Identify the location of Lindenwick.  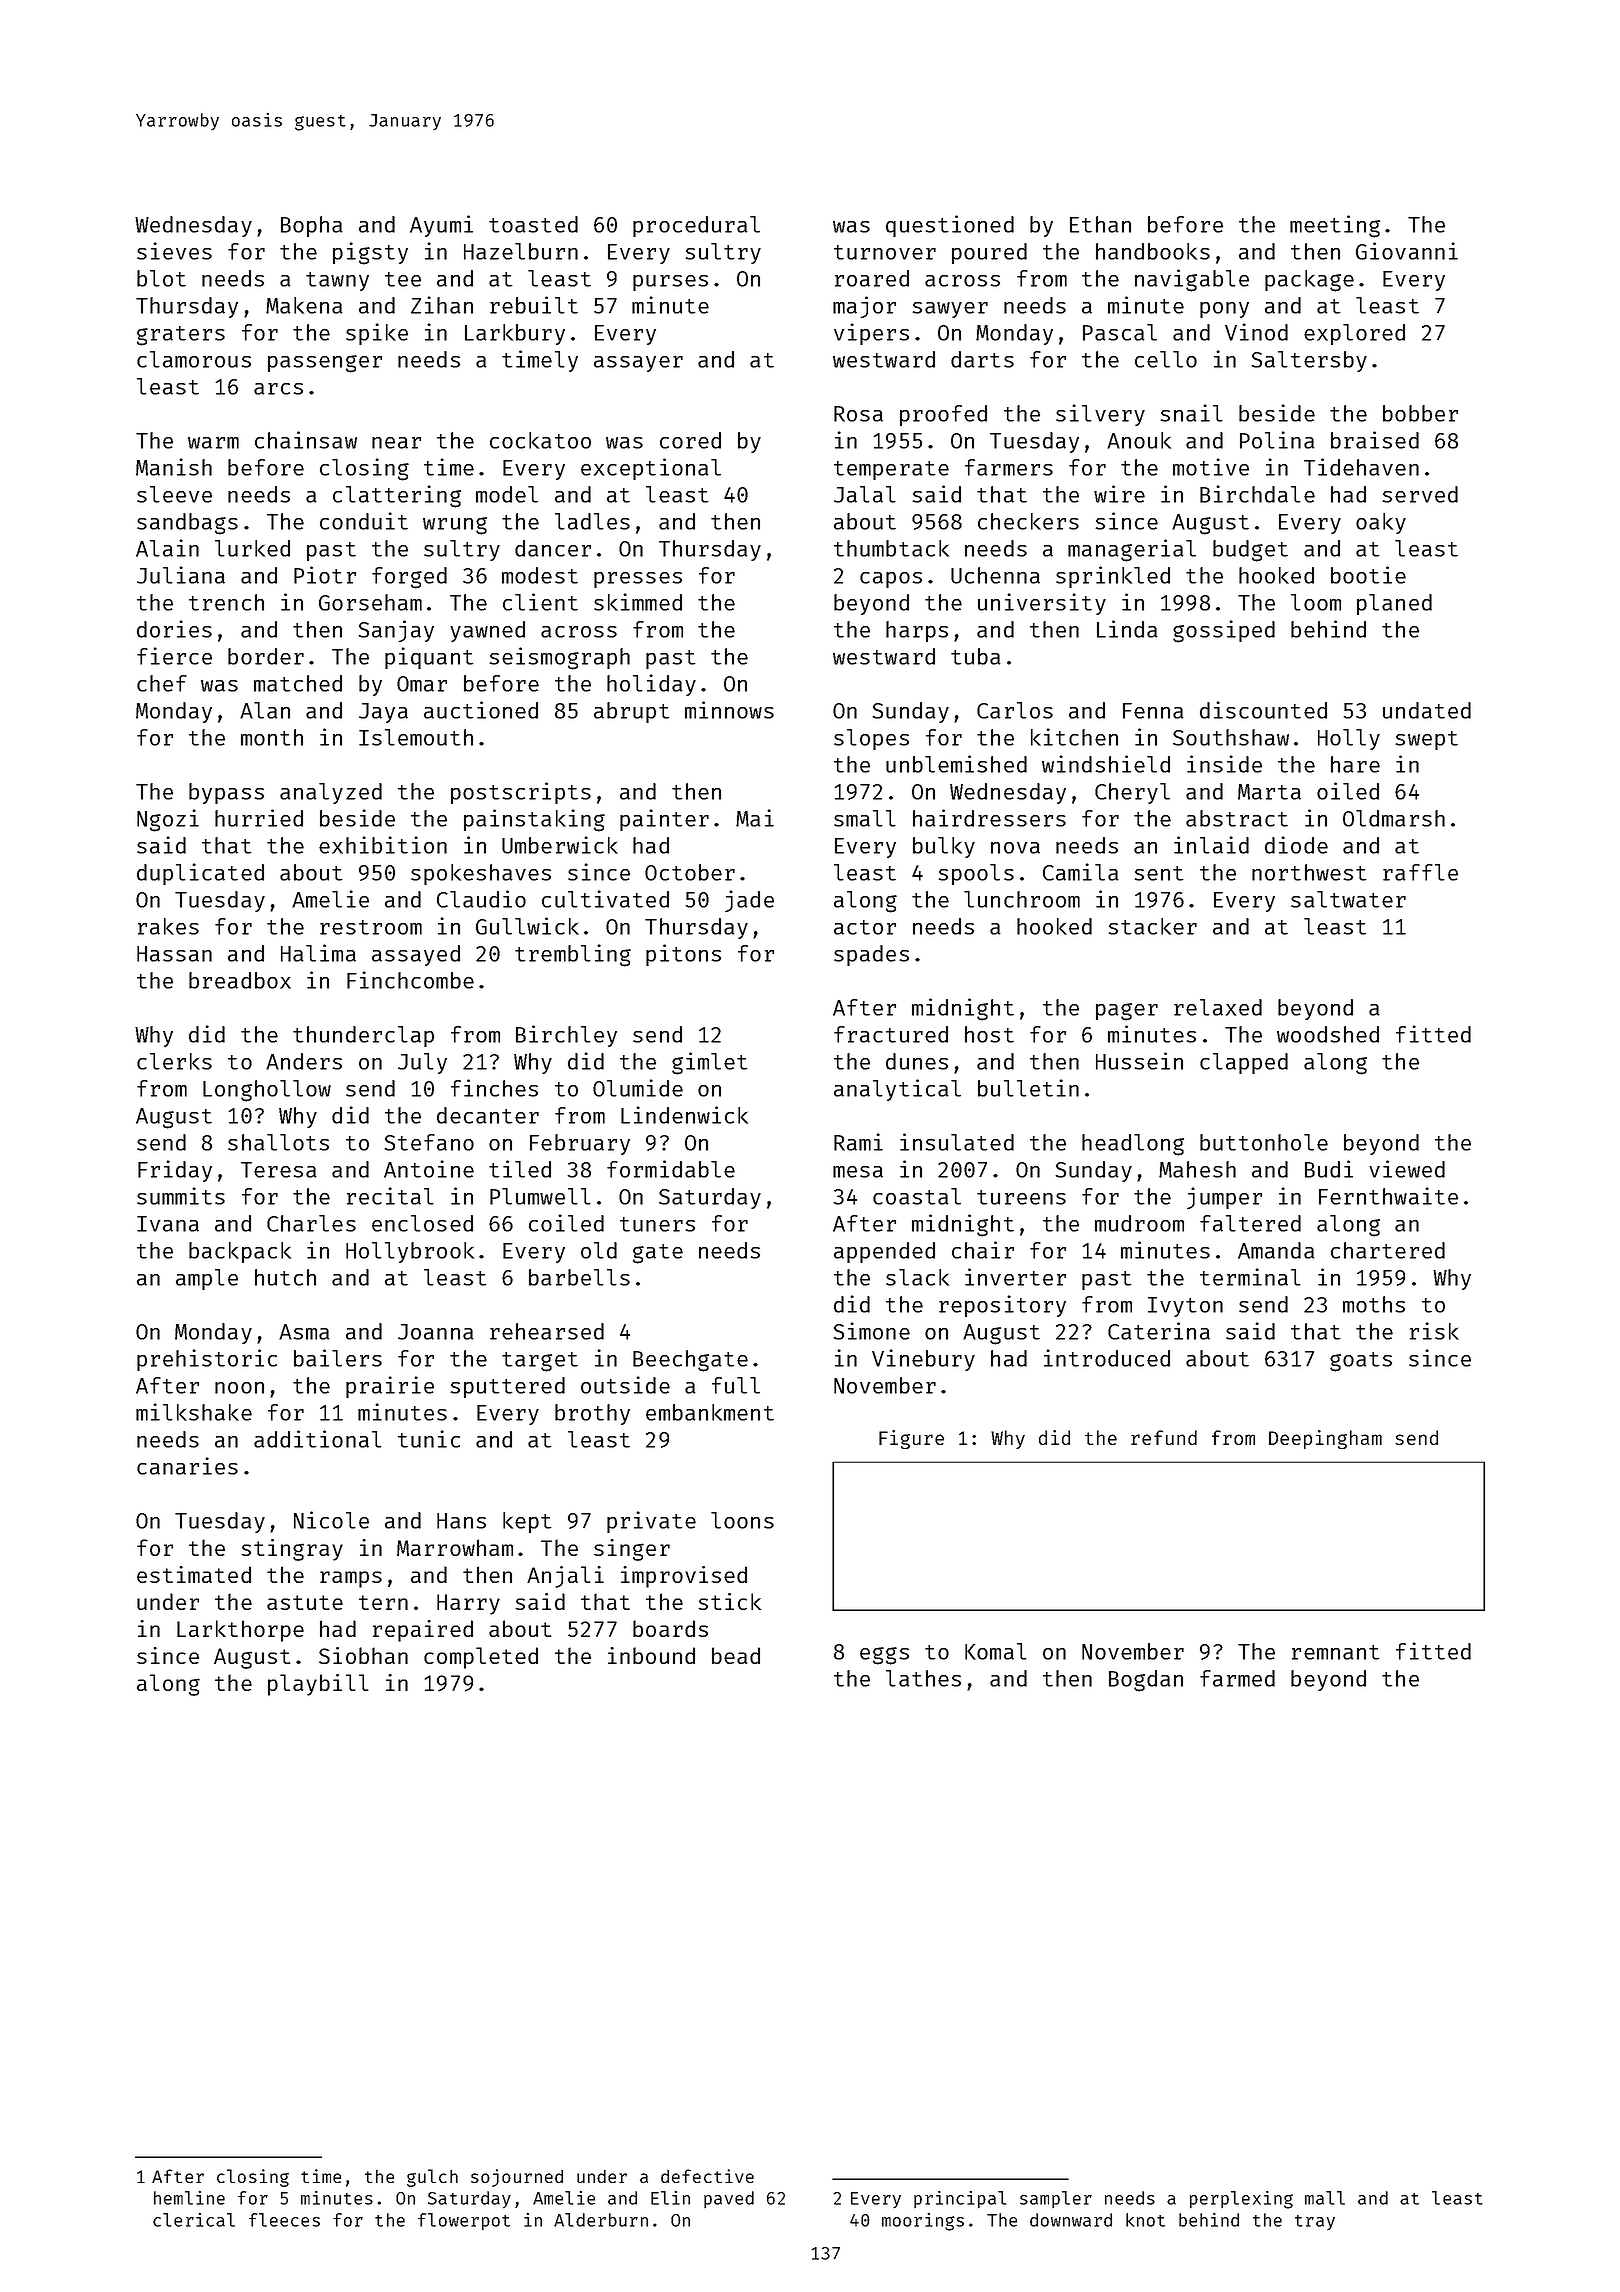
(684, 1115).
